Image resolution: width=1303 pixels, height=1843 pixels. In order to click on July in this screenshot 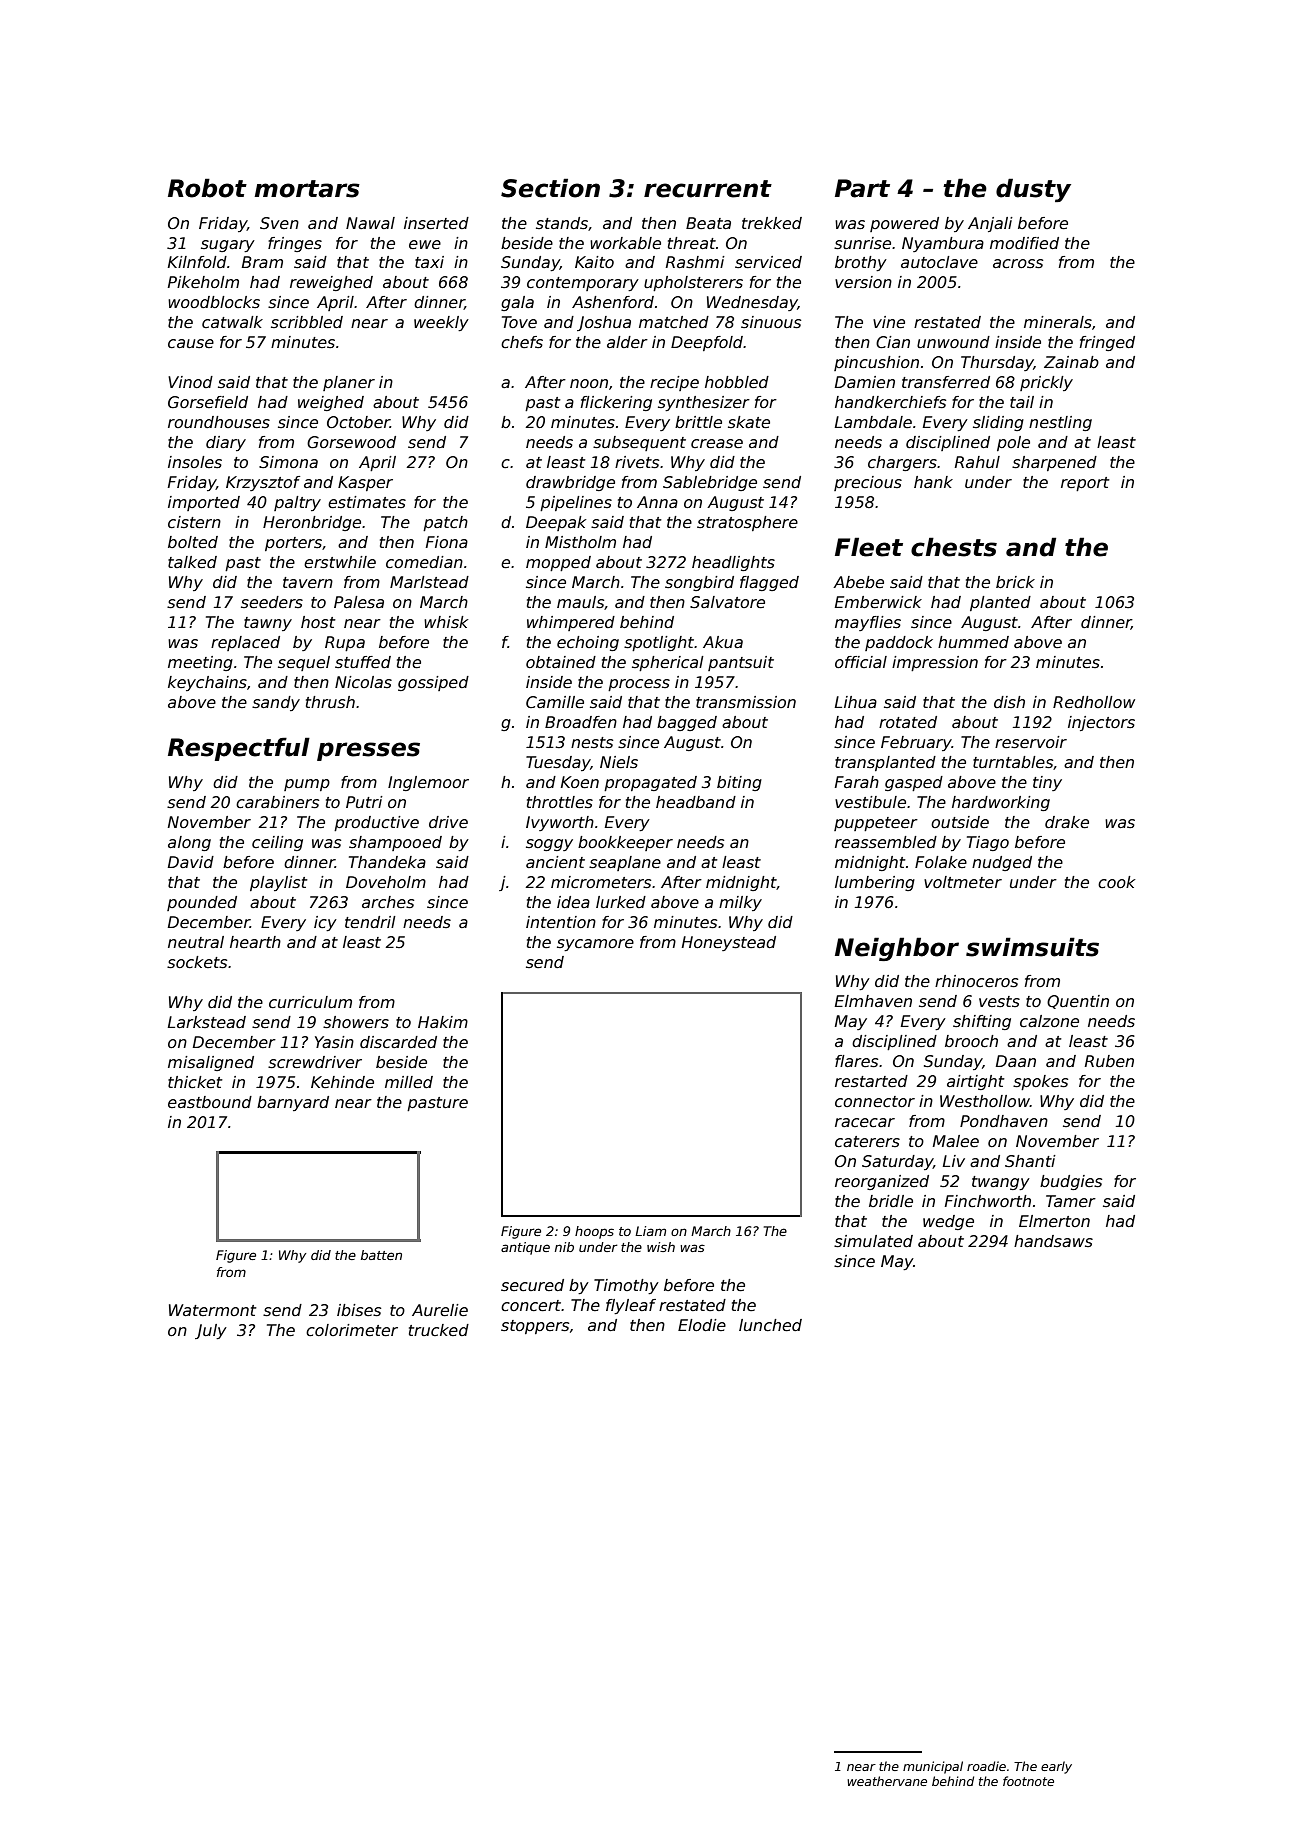, I will do `click(211, 1331)`.
